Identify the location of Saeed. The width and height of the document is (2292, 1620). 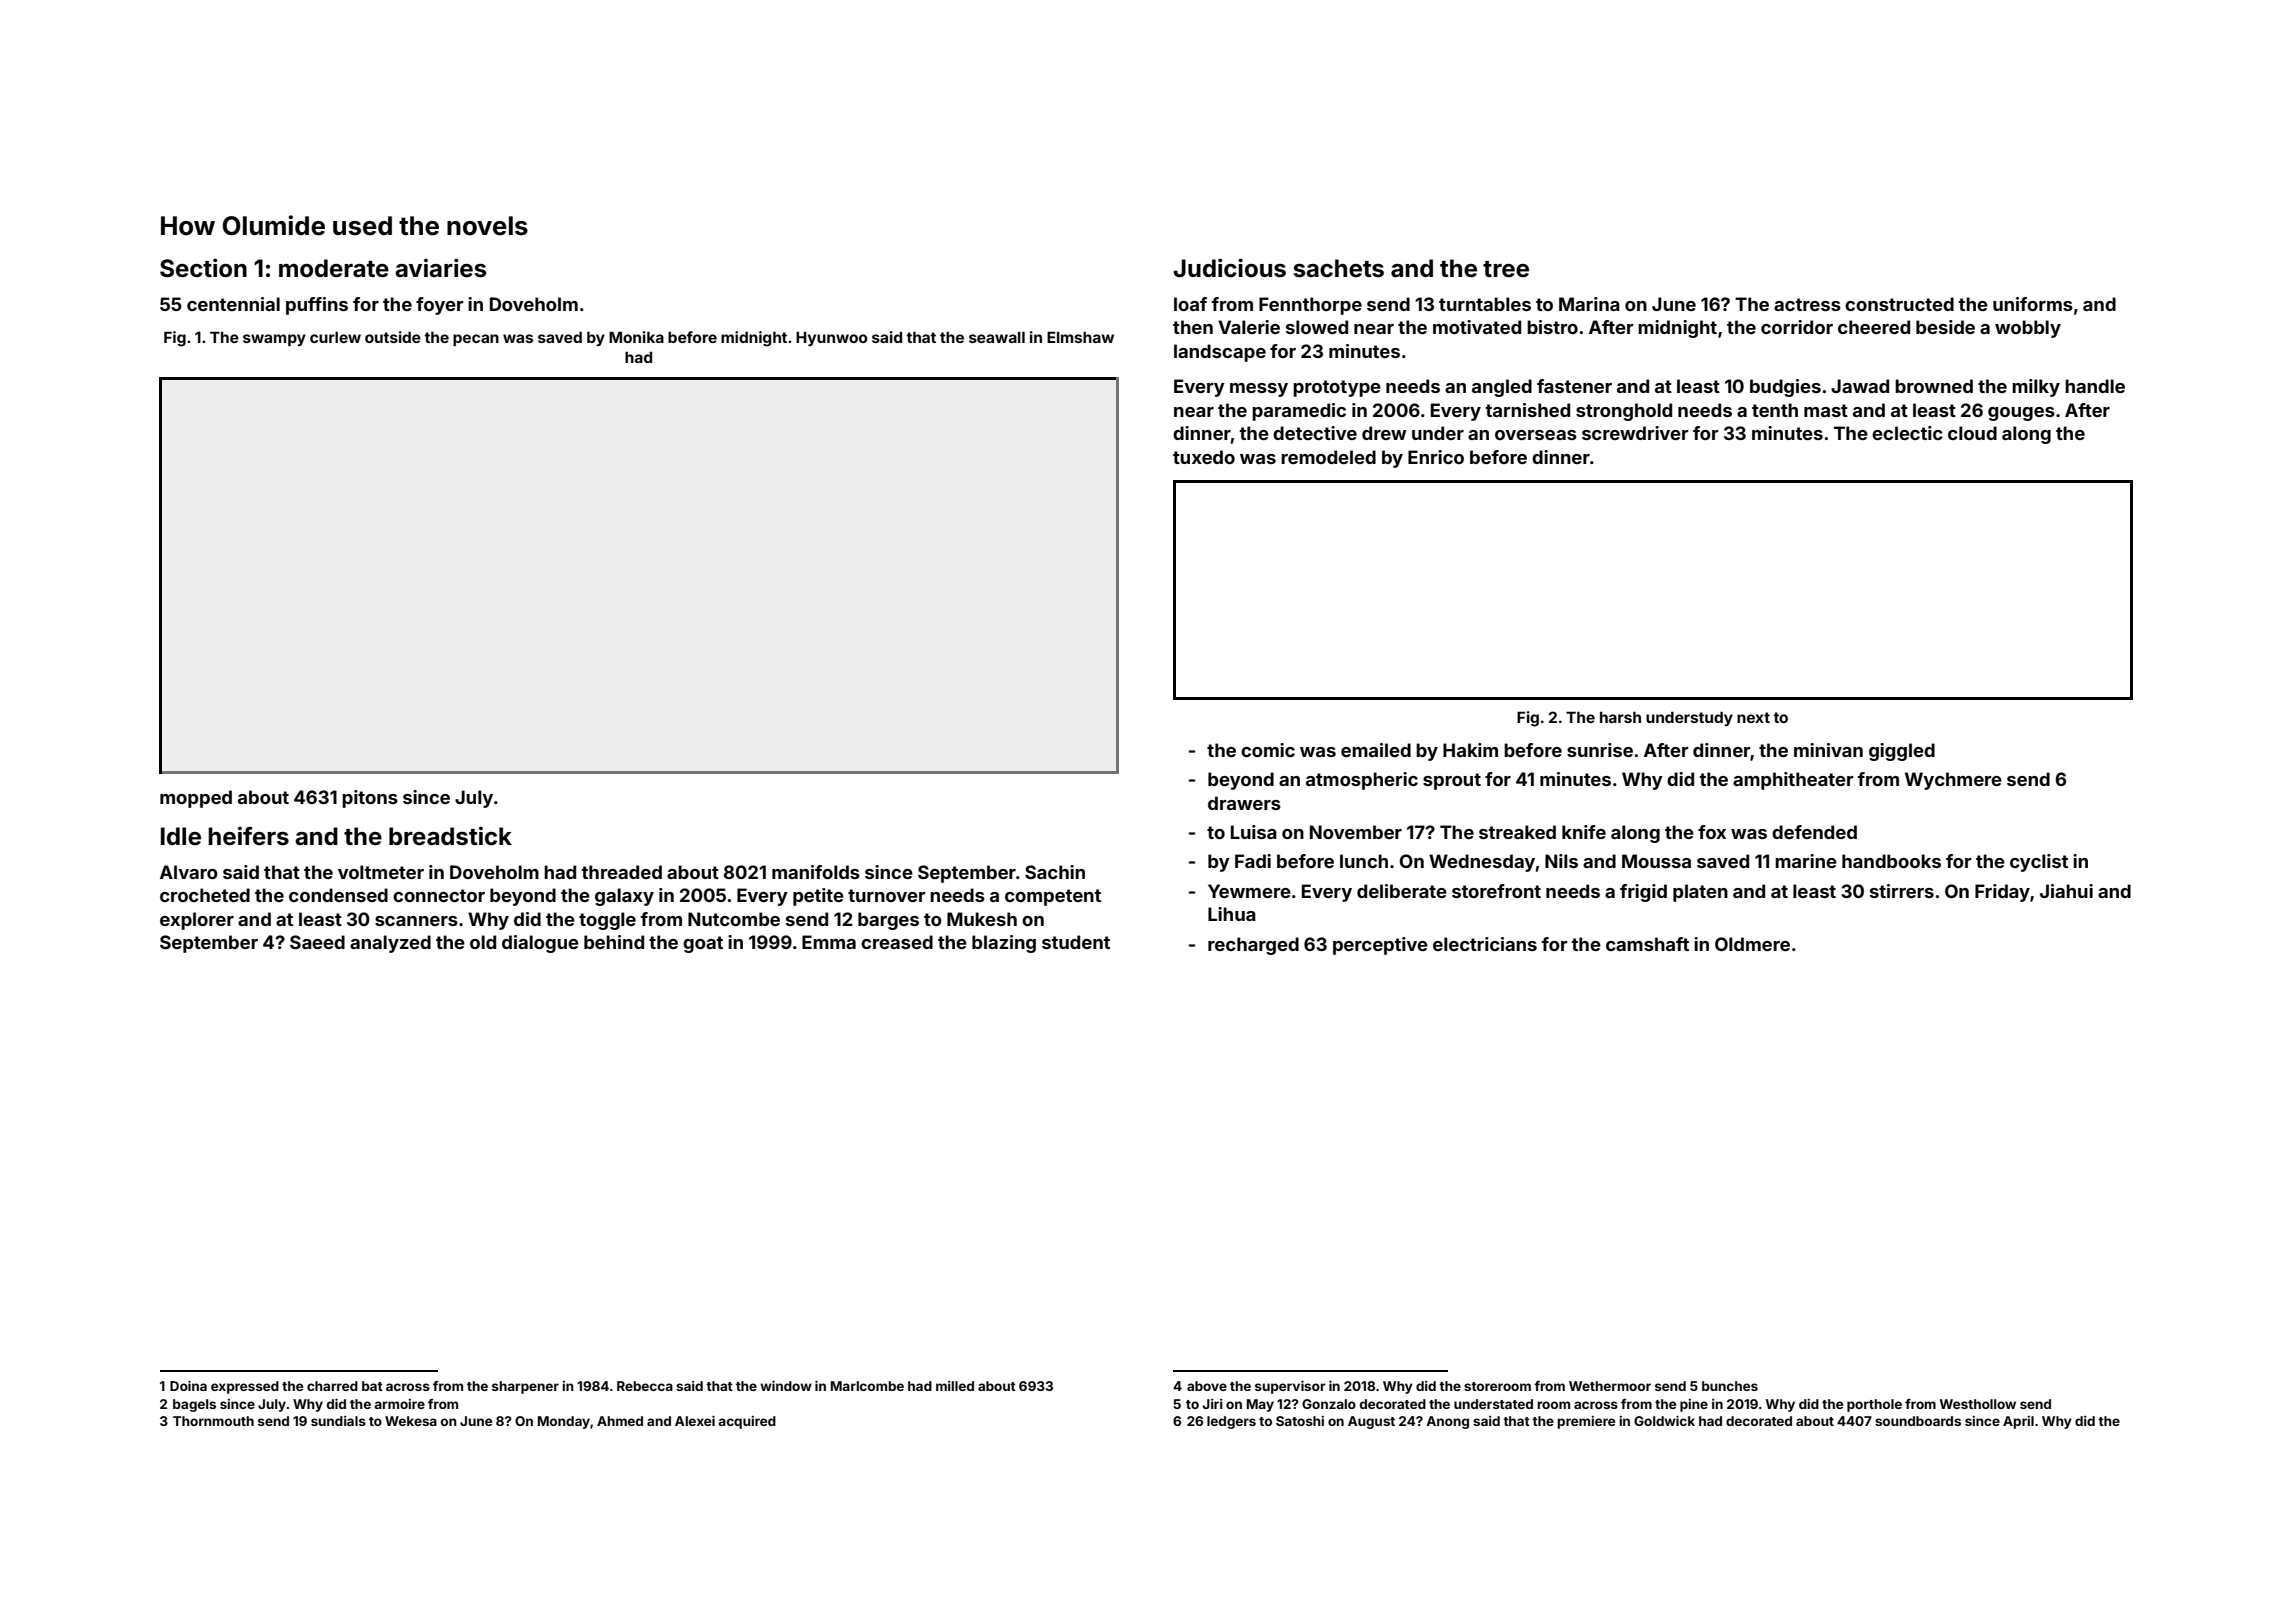
(317, 942).
